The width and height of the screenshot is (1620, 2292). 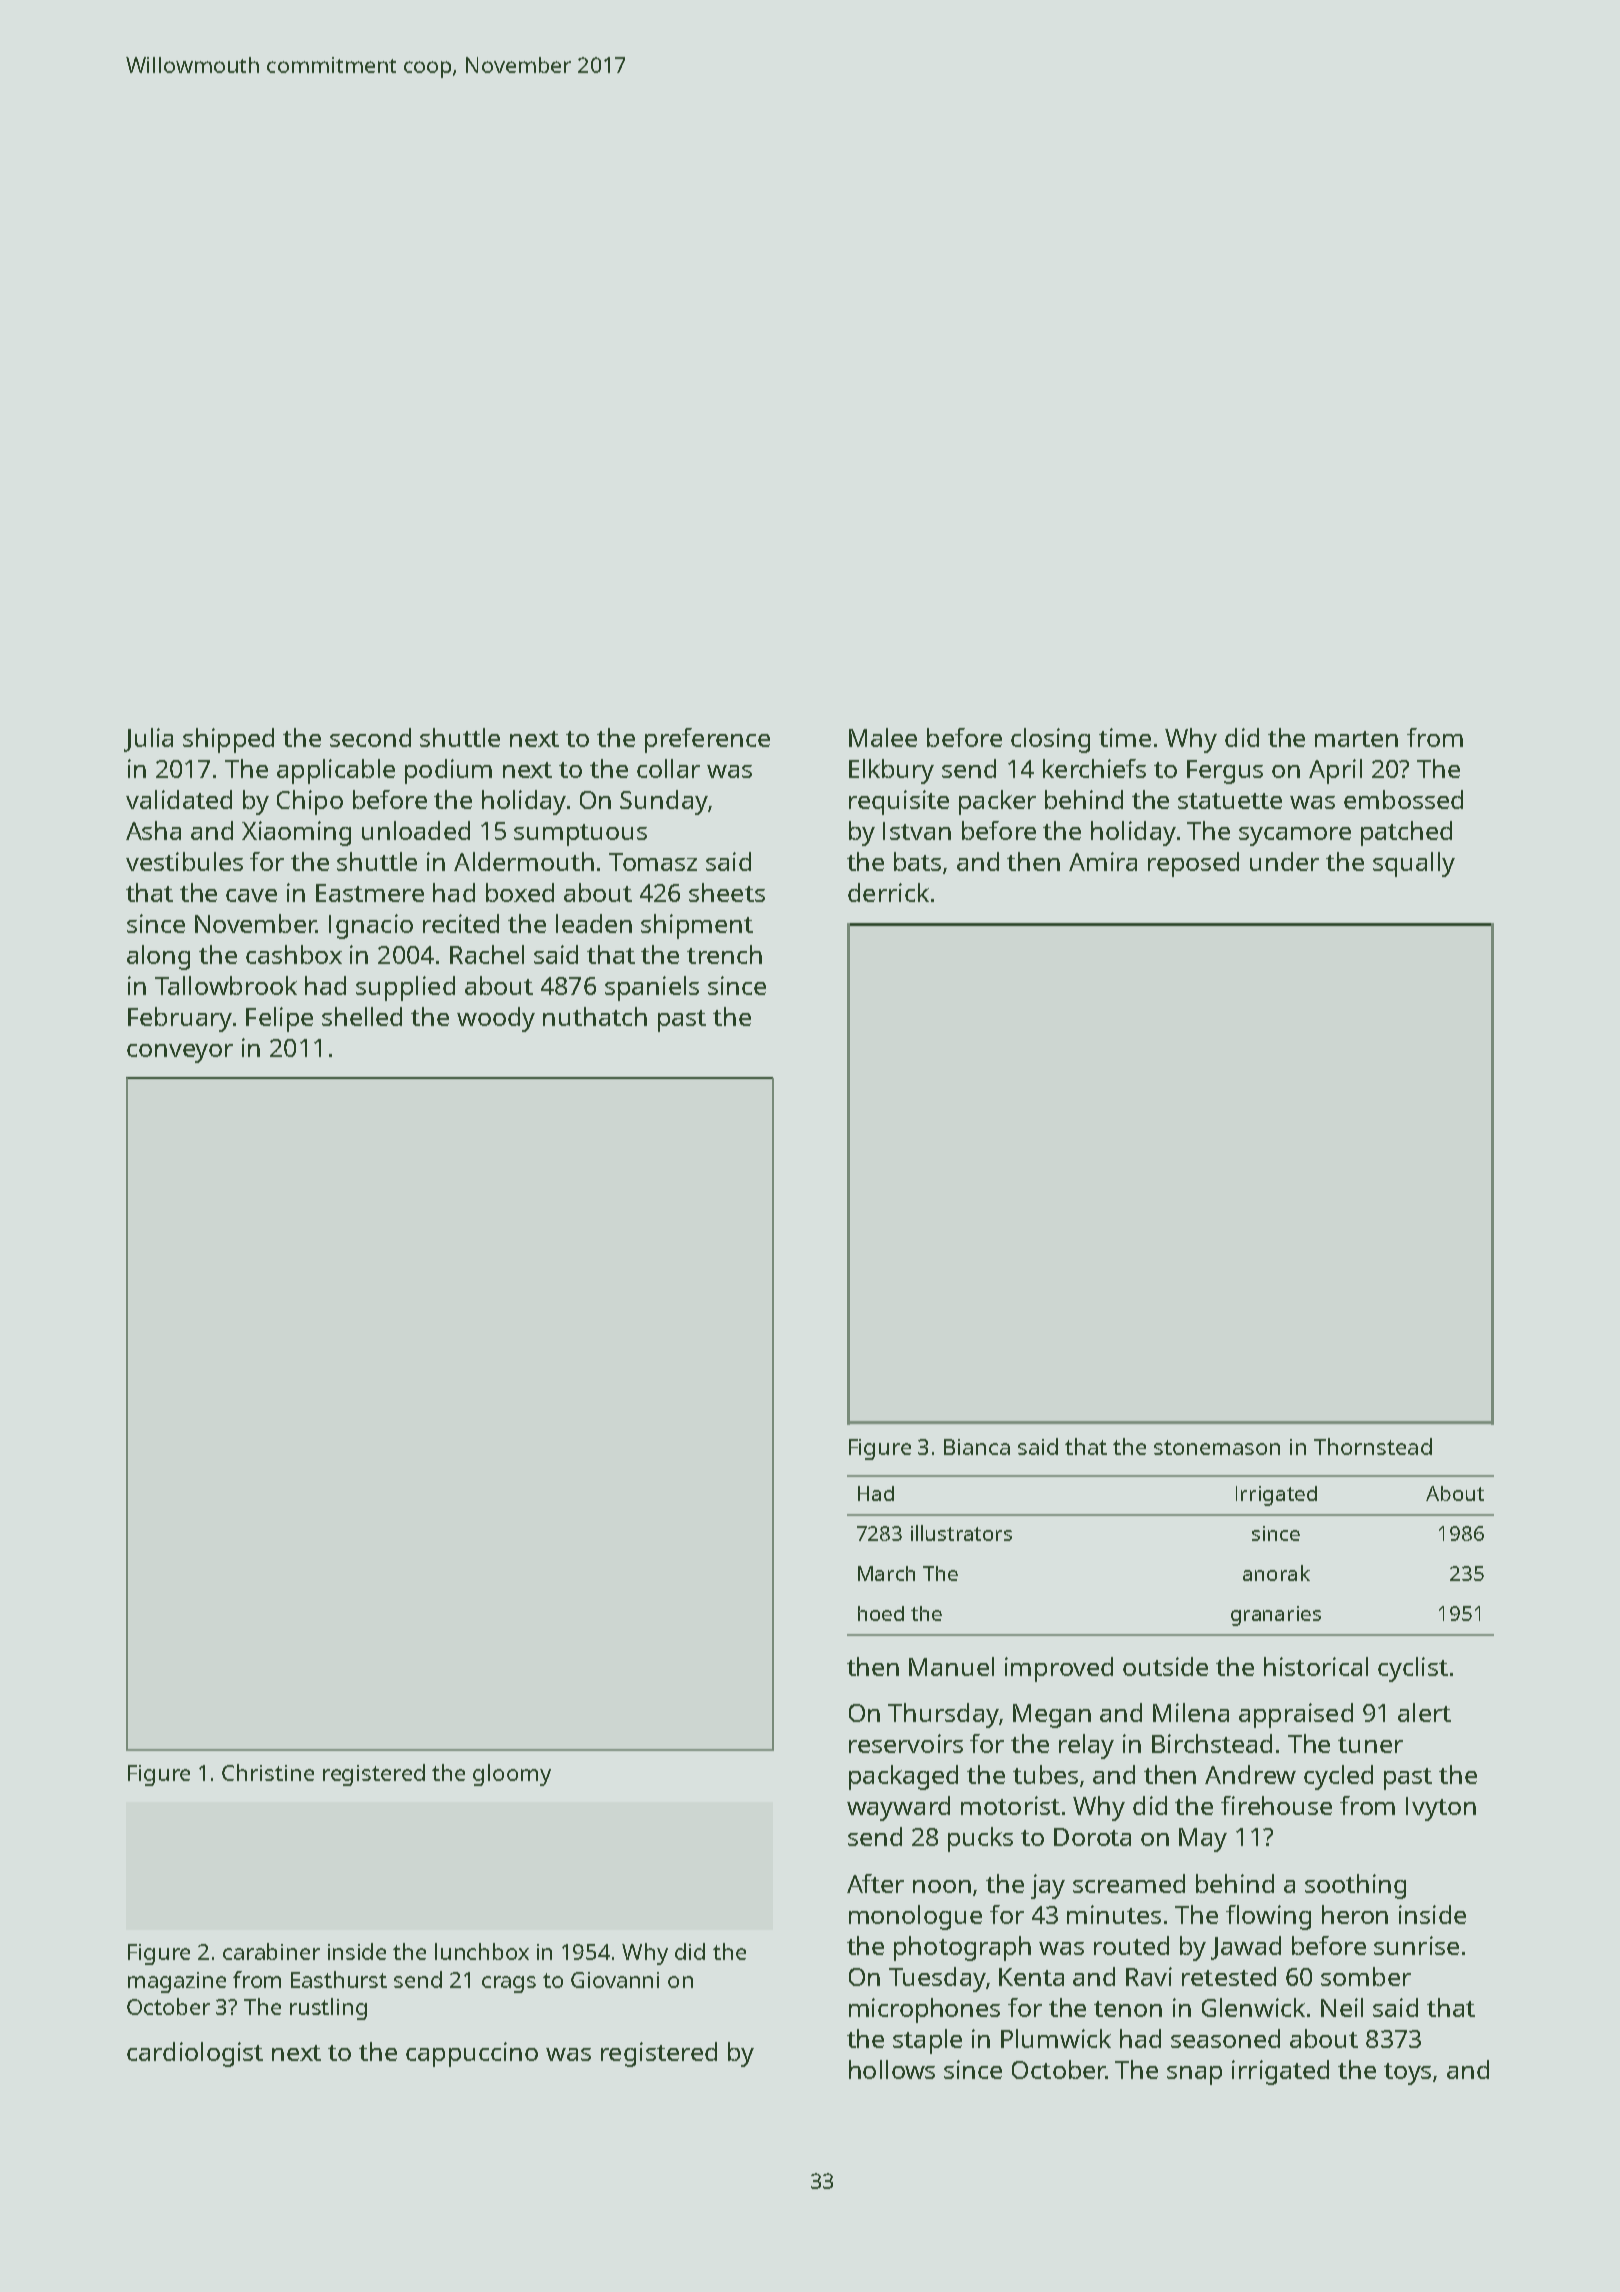 What do you see at coordinates (268, 1772) in the screenshot?
I see `Christine` at bounding box center [268, 1772].
